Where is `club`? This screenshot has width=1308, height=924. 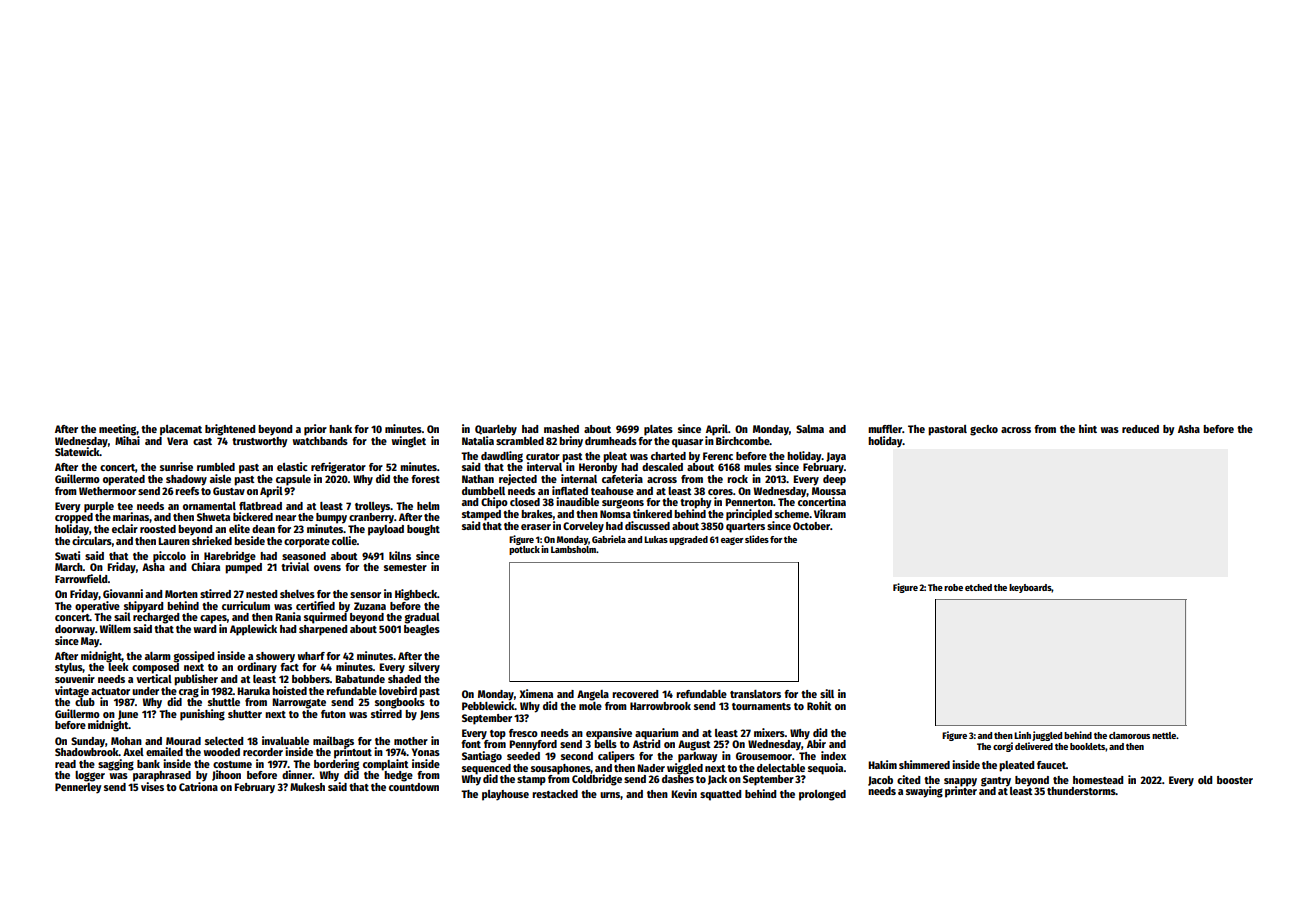 club is located at coordinates (85, 701).
